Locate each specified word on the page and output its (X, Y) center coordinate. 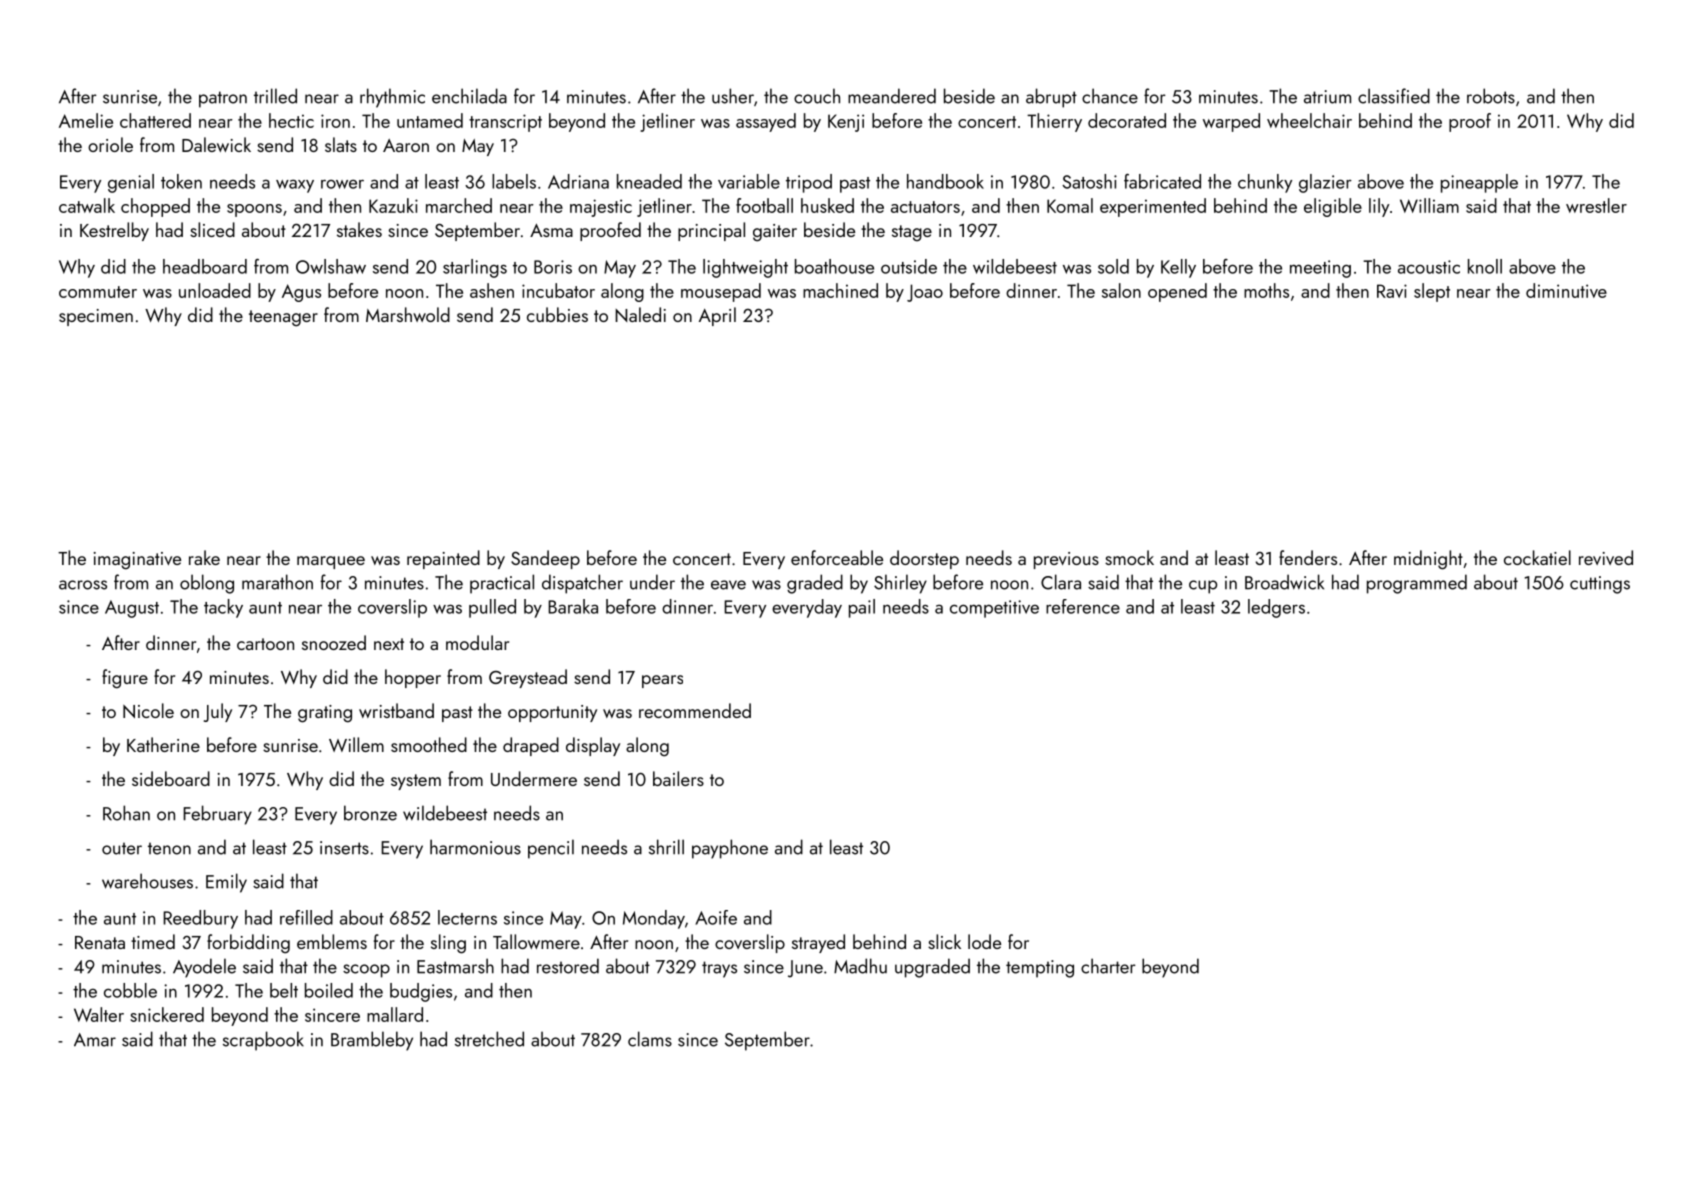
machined (840, 290)
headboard (205, 266)
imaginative (137, 561)
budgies (421, 992)
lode (984, 941)
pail (862, 608)
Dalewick (216, 144)
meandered (892, 96)
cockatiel (1537, 557)
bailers (678, 778)
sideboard (171, 778)
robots (1491, 96)
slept (1432, 292)
